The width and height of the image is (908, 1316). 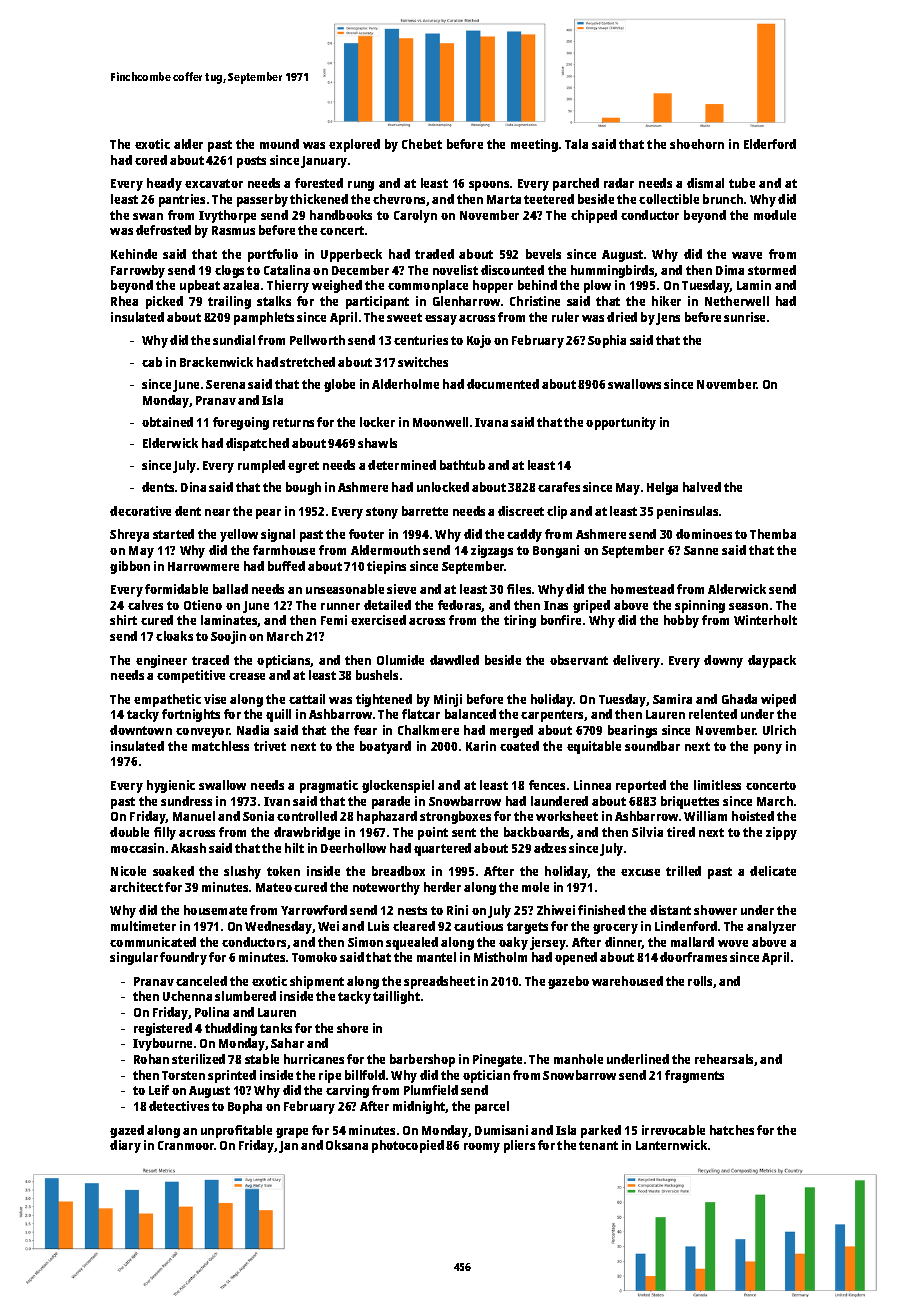 What do you see at coordinates (229, 271) in the image?
I see `clogs` at bounding box center [229, 271].
